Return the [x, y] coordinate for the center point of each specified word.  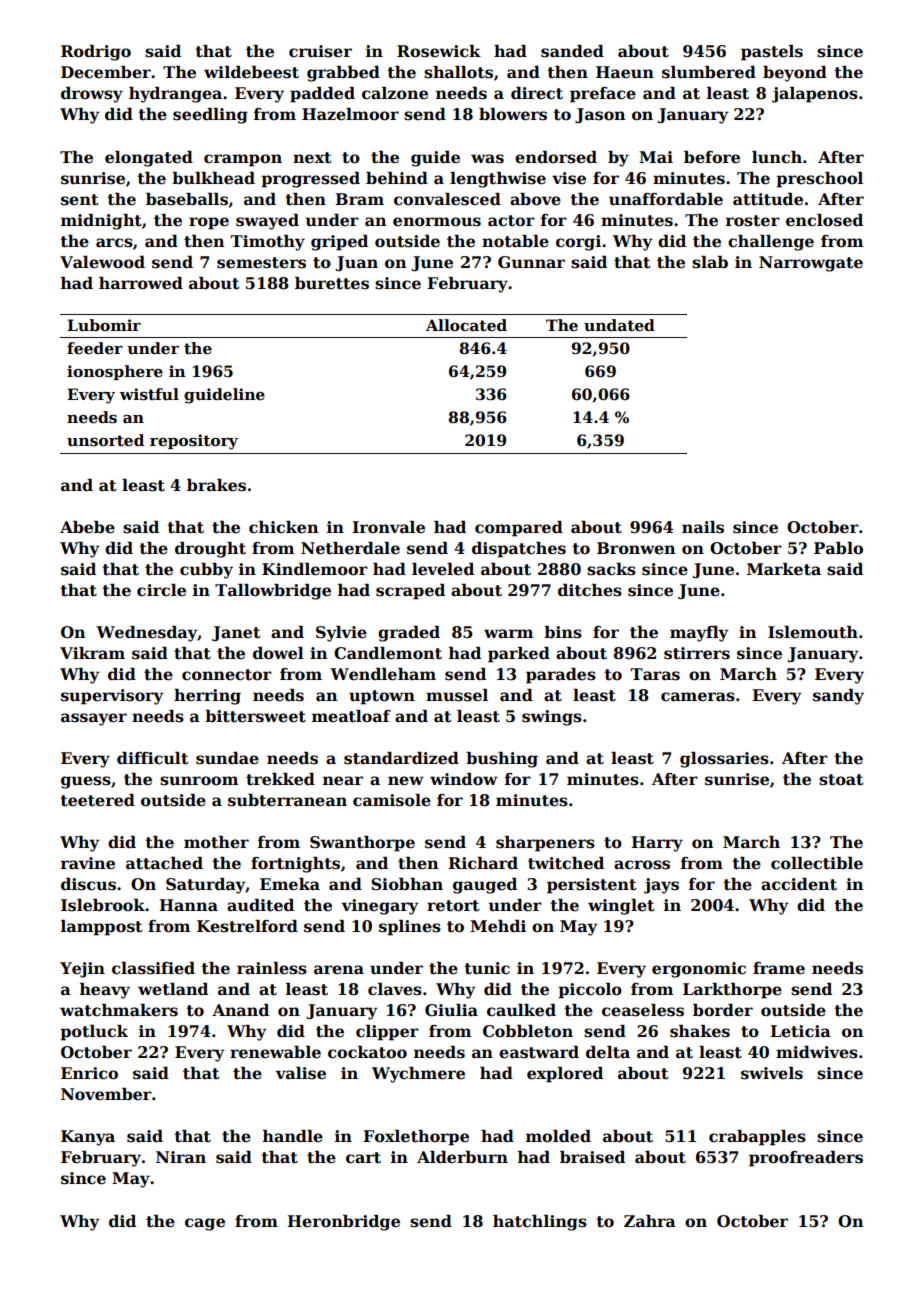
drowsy [92, 95]
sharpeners [545, 844]
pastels [772, 53]
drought [210, 550]
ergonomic [699, 970]
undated [619, 325]
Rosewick [439, 51]
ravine [88, 863]
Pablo [838, 548]
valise [300, 1073]
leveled [443, 569]
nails [703, 527]
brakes [216, 485]
